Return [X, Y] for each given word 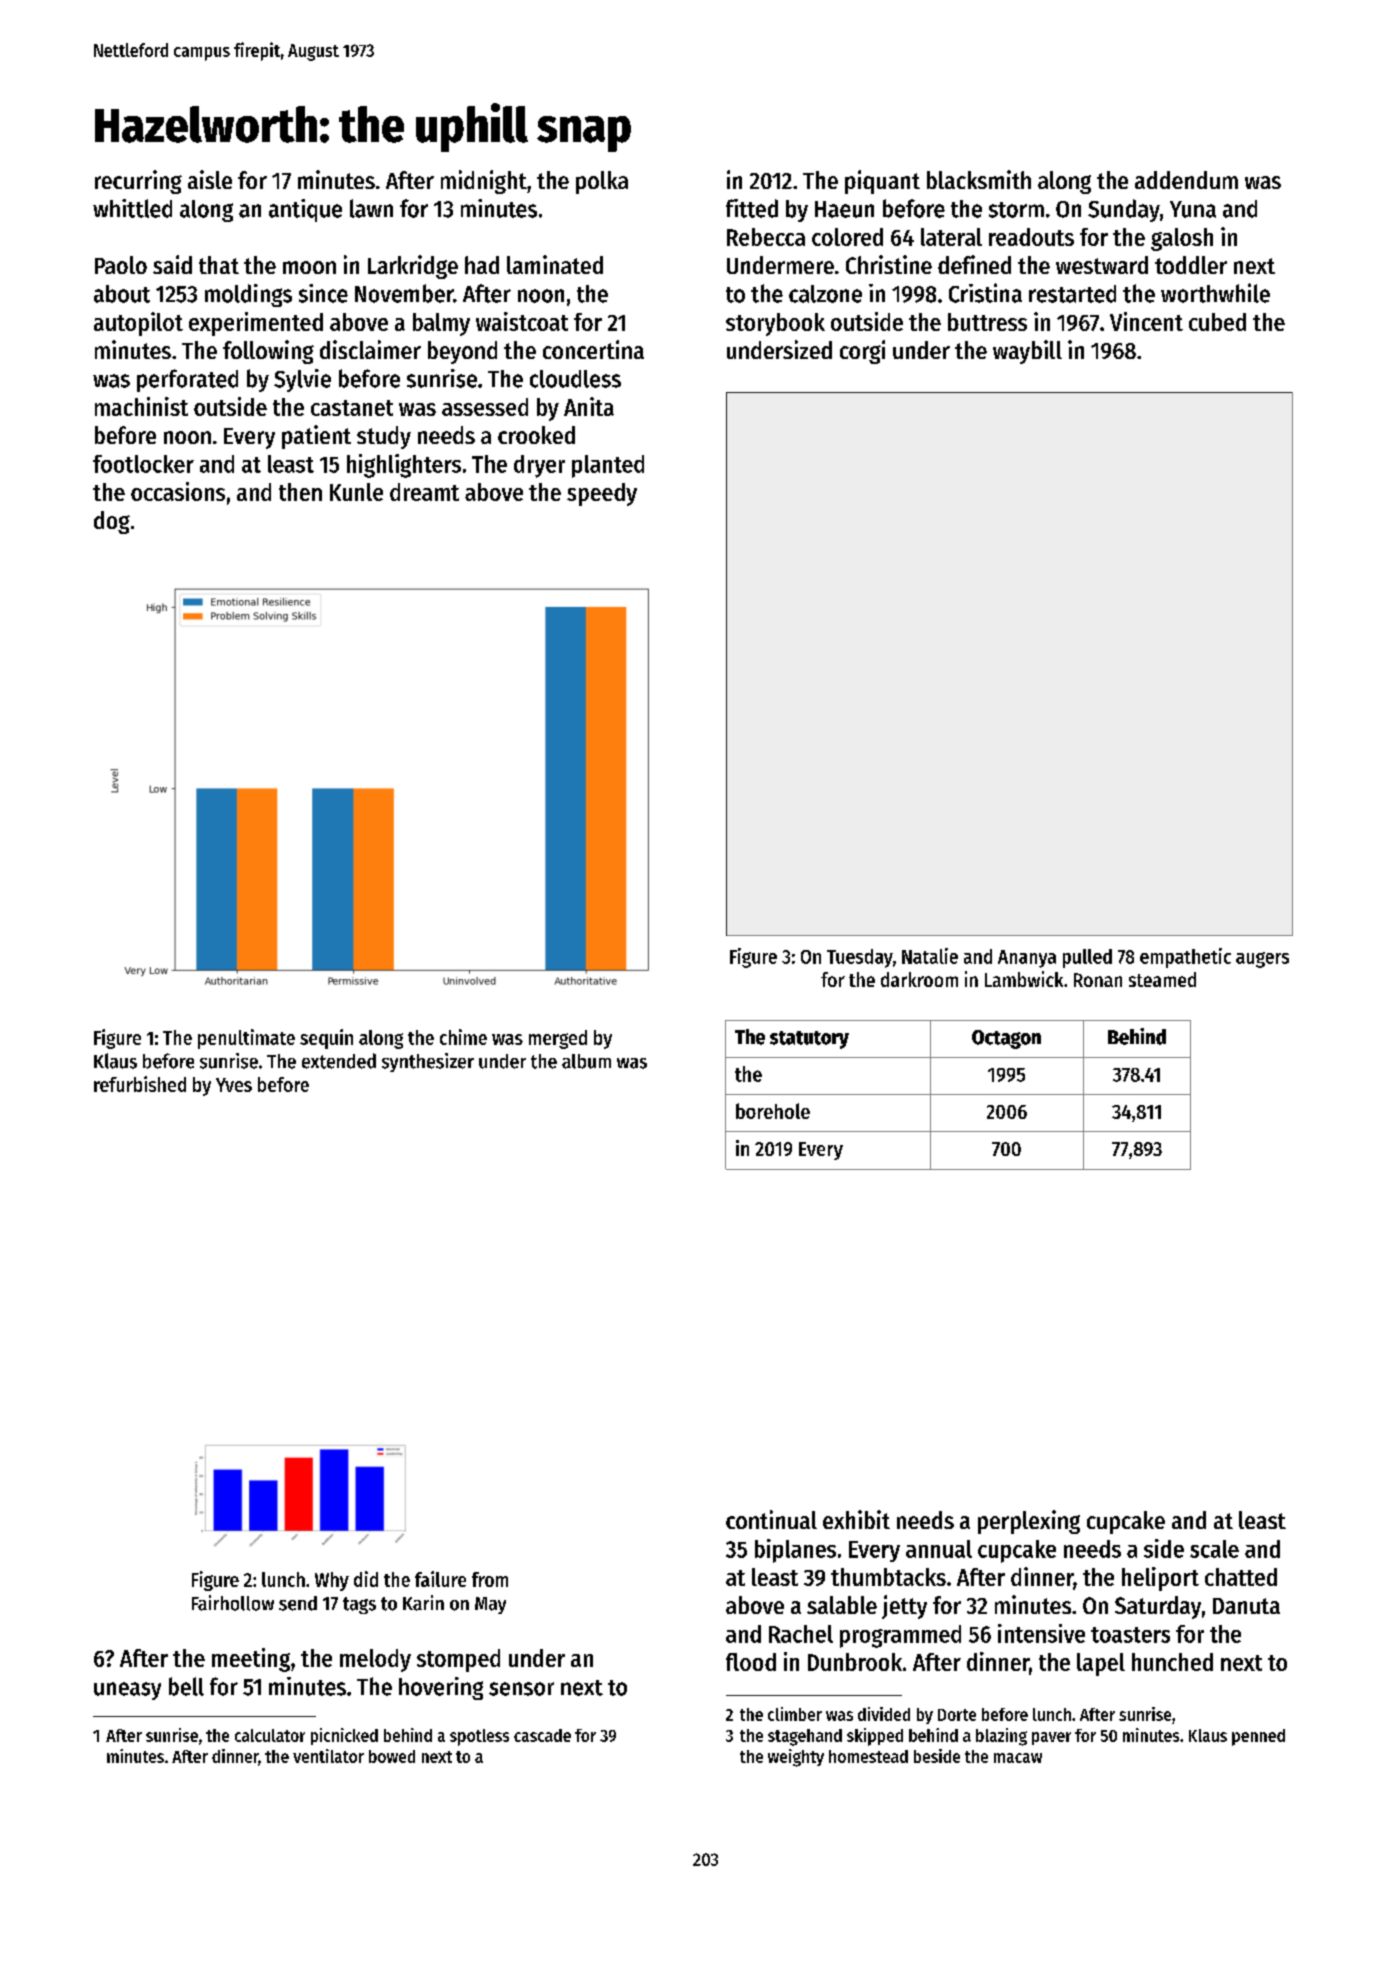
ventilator [328, 1756]
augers [1262, 960]
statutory [809, 1040]
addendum [1186, 180]
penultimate [246, 1039]
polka [602, 182]
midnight [484, 182]
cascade [542, 1735]
